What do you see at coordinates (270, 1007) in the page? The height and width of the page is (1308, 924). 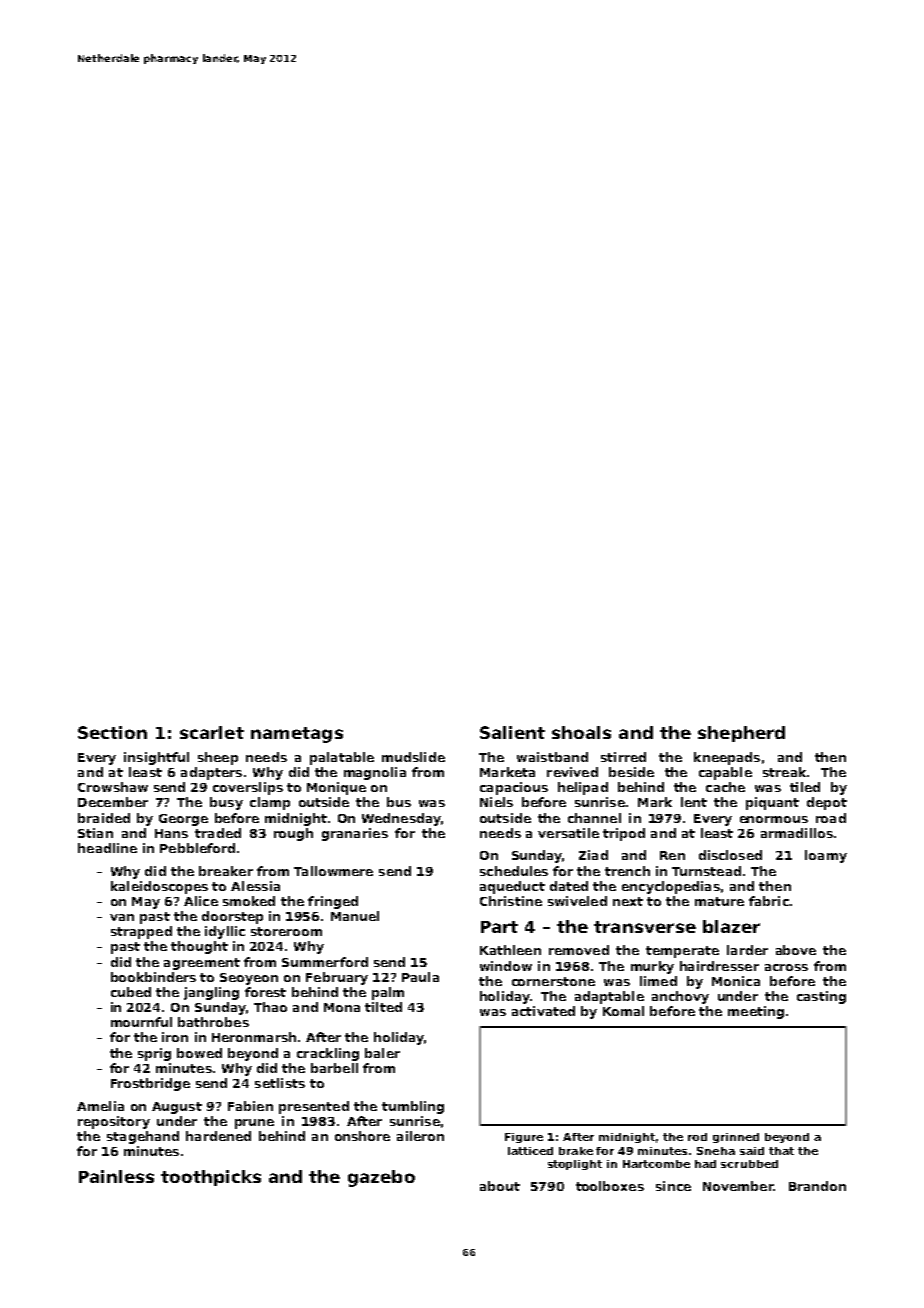 I see `Thao` at bounding box center [270, 1007].
